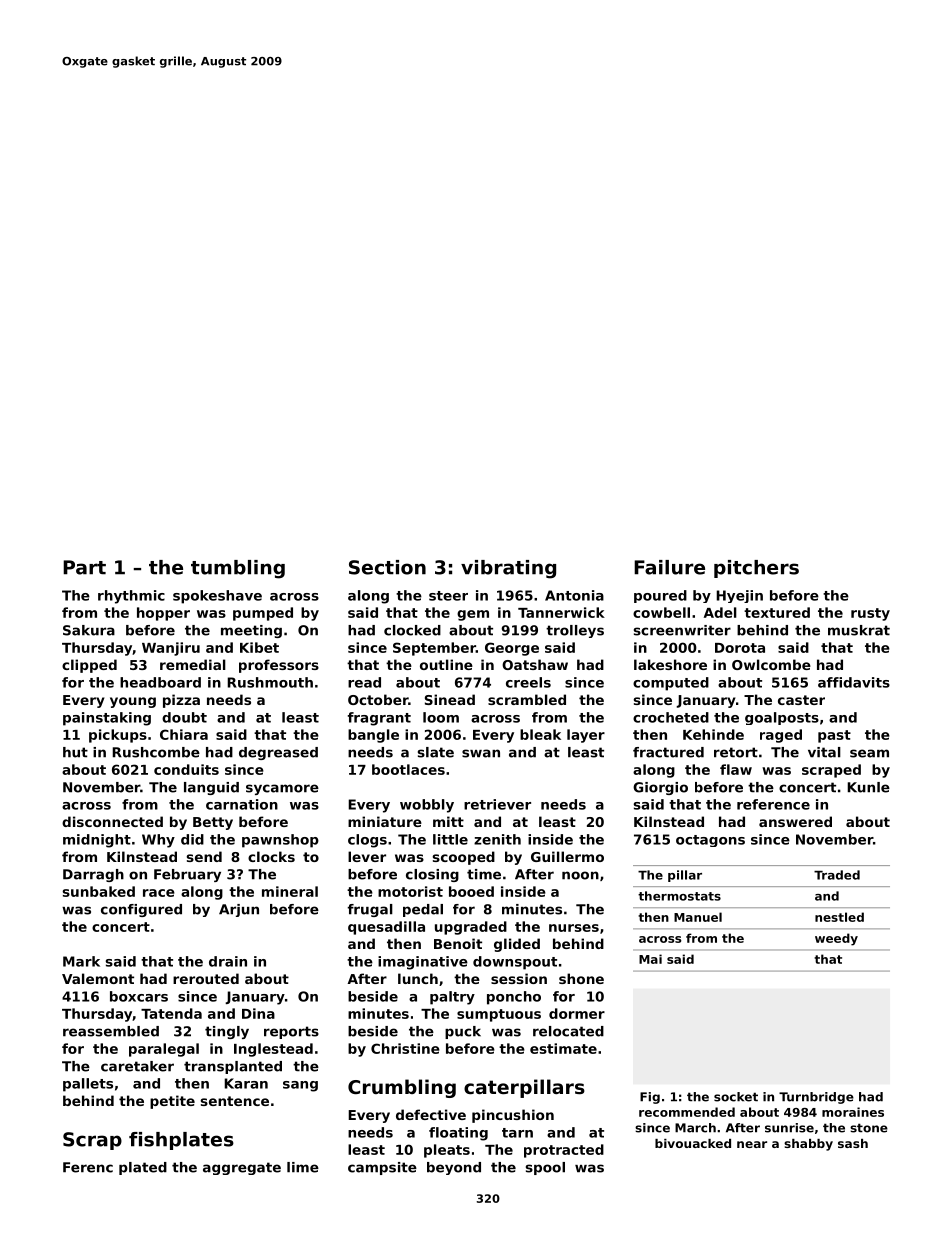 The height and width of the document is (1233, 952). I want to click on octagons, so click(710, 841).
